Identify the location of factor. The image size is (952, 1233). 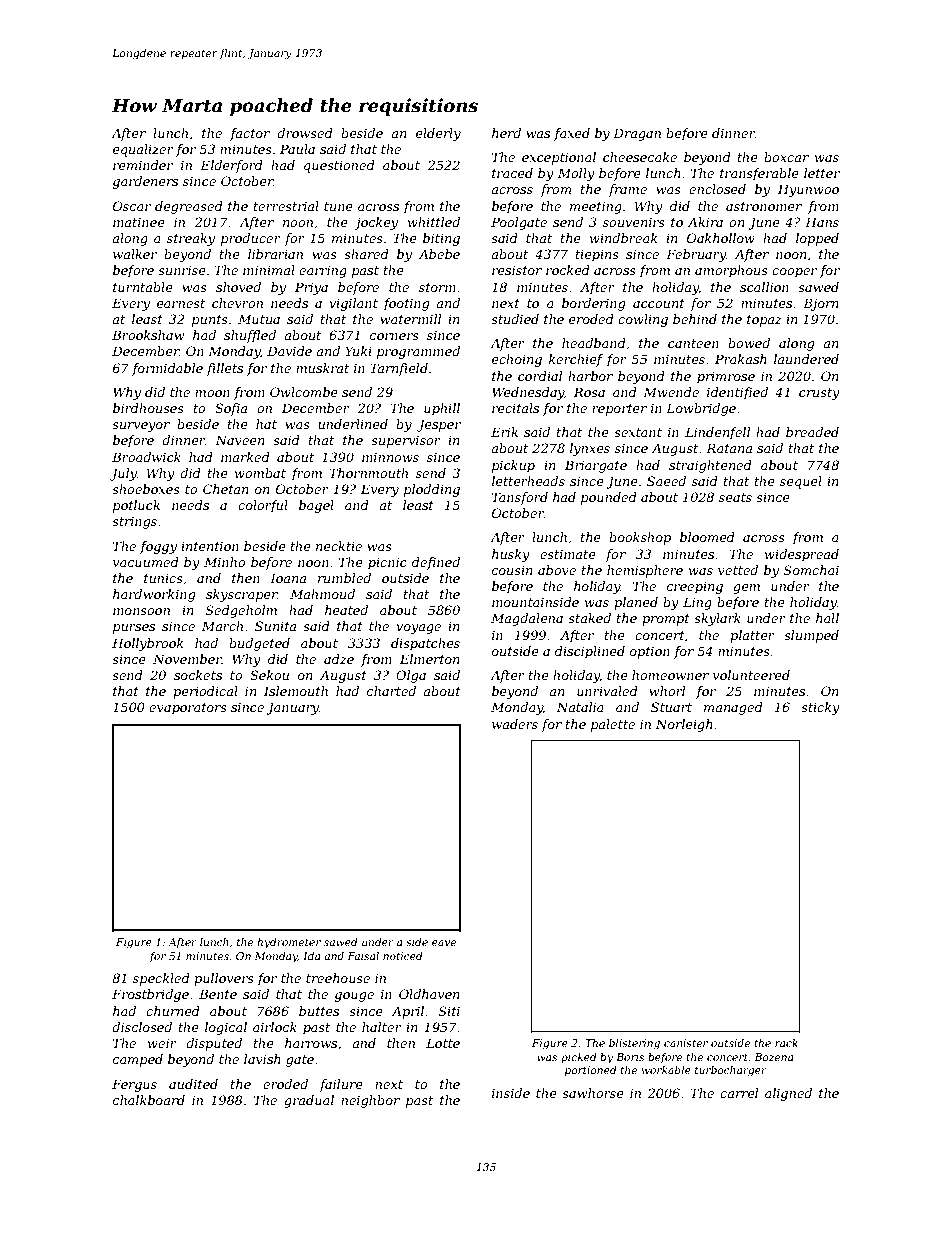
(250, 134).
